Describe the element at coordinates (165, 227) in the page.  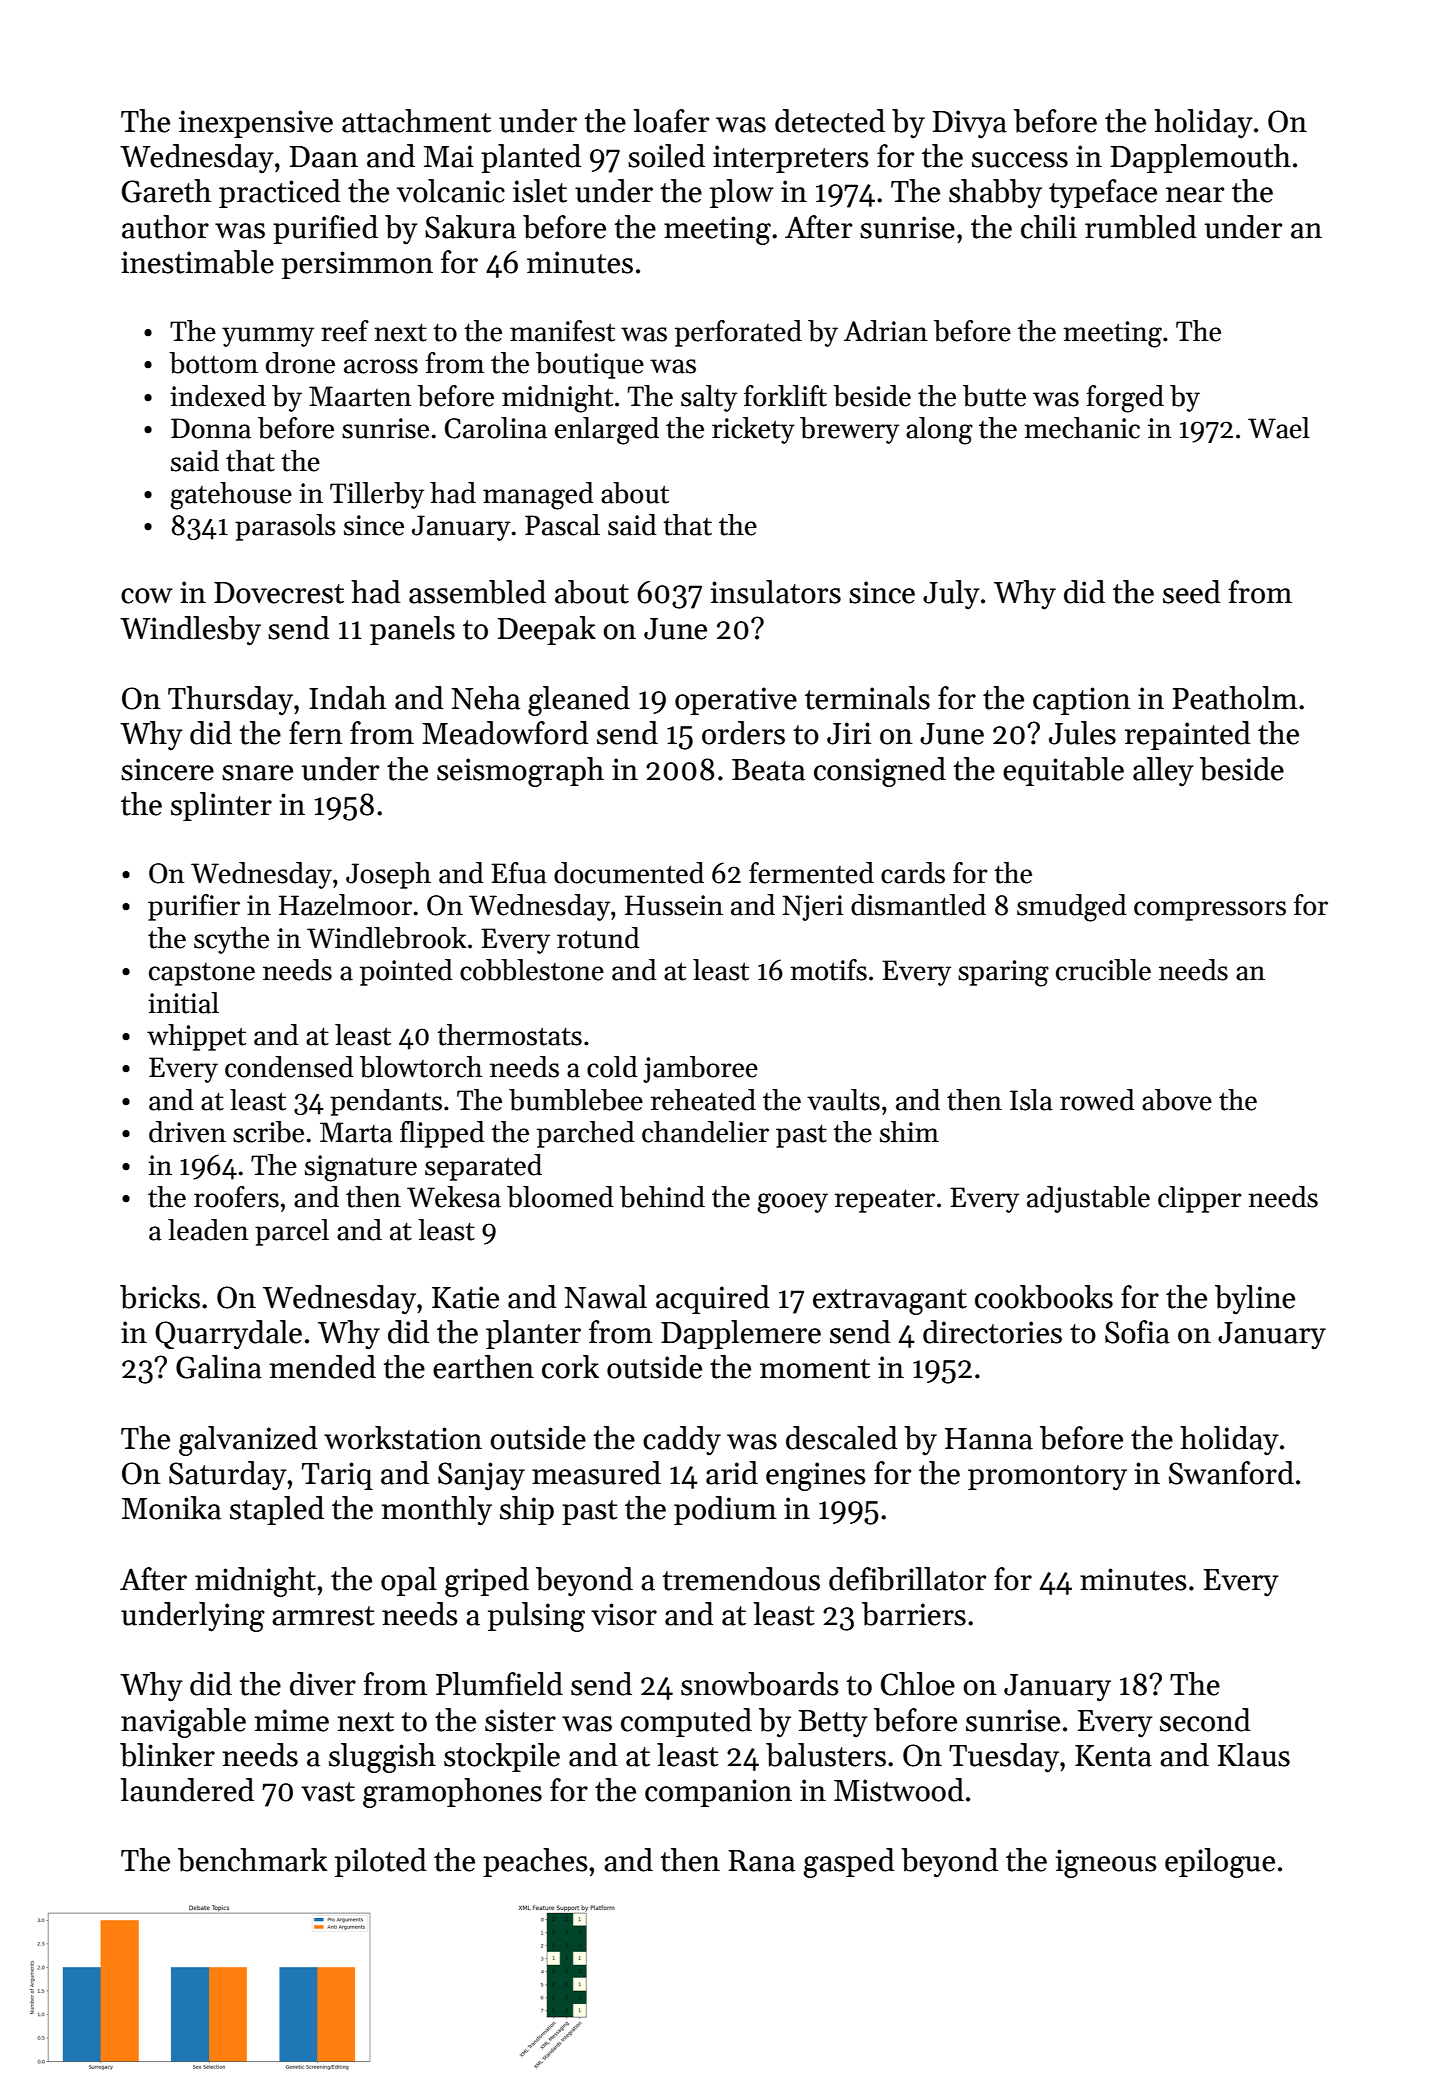
I see `author` at that location.
